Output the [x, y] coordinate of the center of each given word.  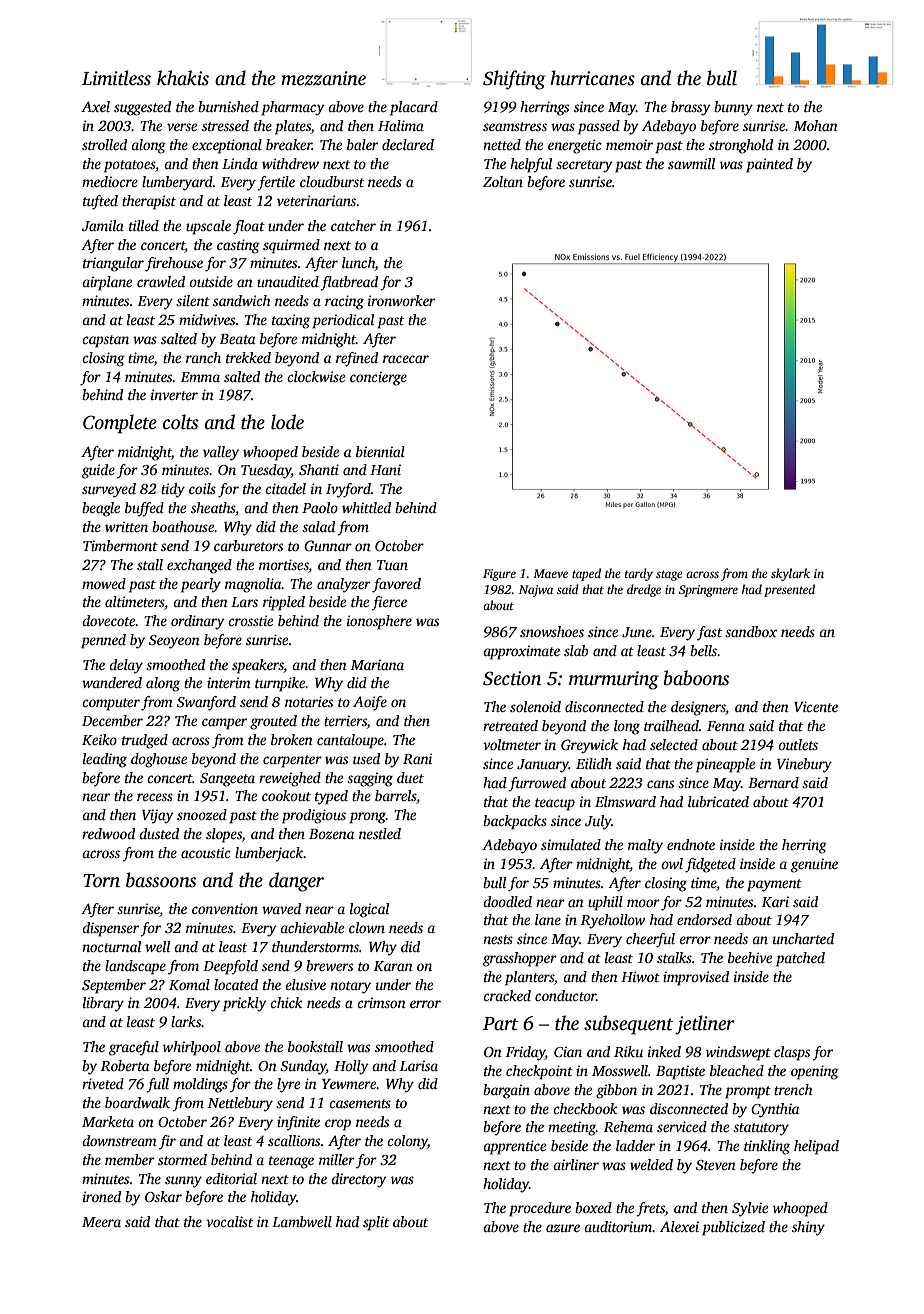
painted [769, 165]
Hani [385, 469]
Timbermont [120, 545]
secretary [584, 166]
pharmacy [293, 108]
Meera [101, 1222]
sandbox [751, 631]
